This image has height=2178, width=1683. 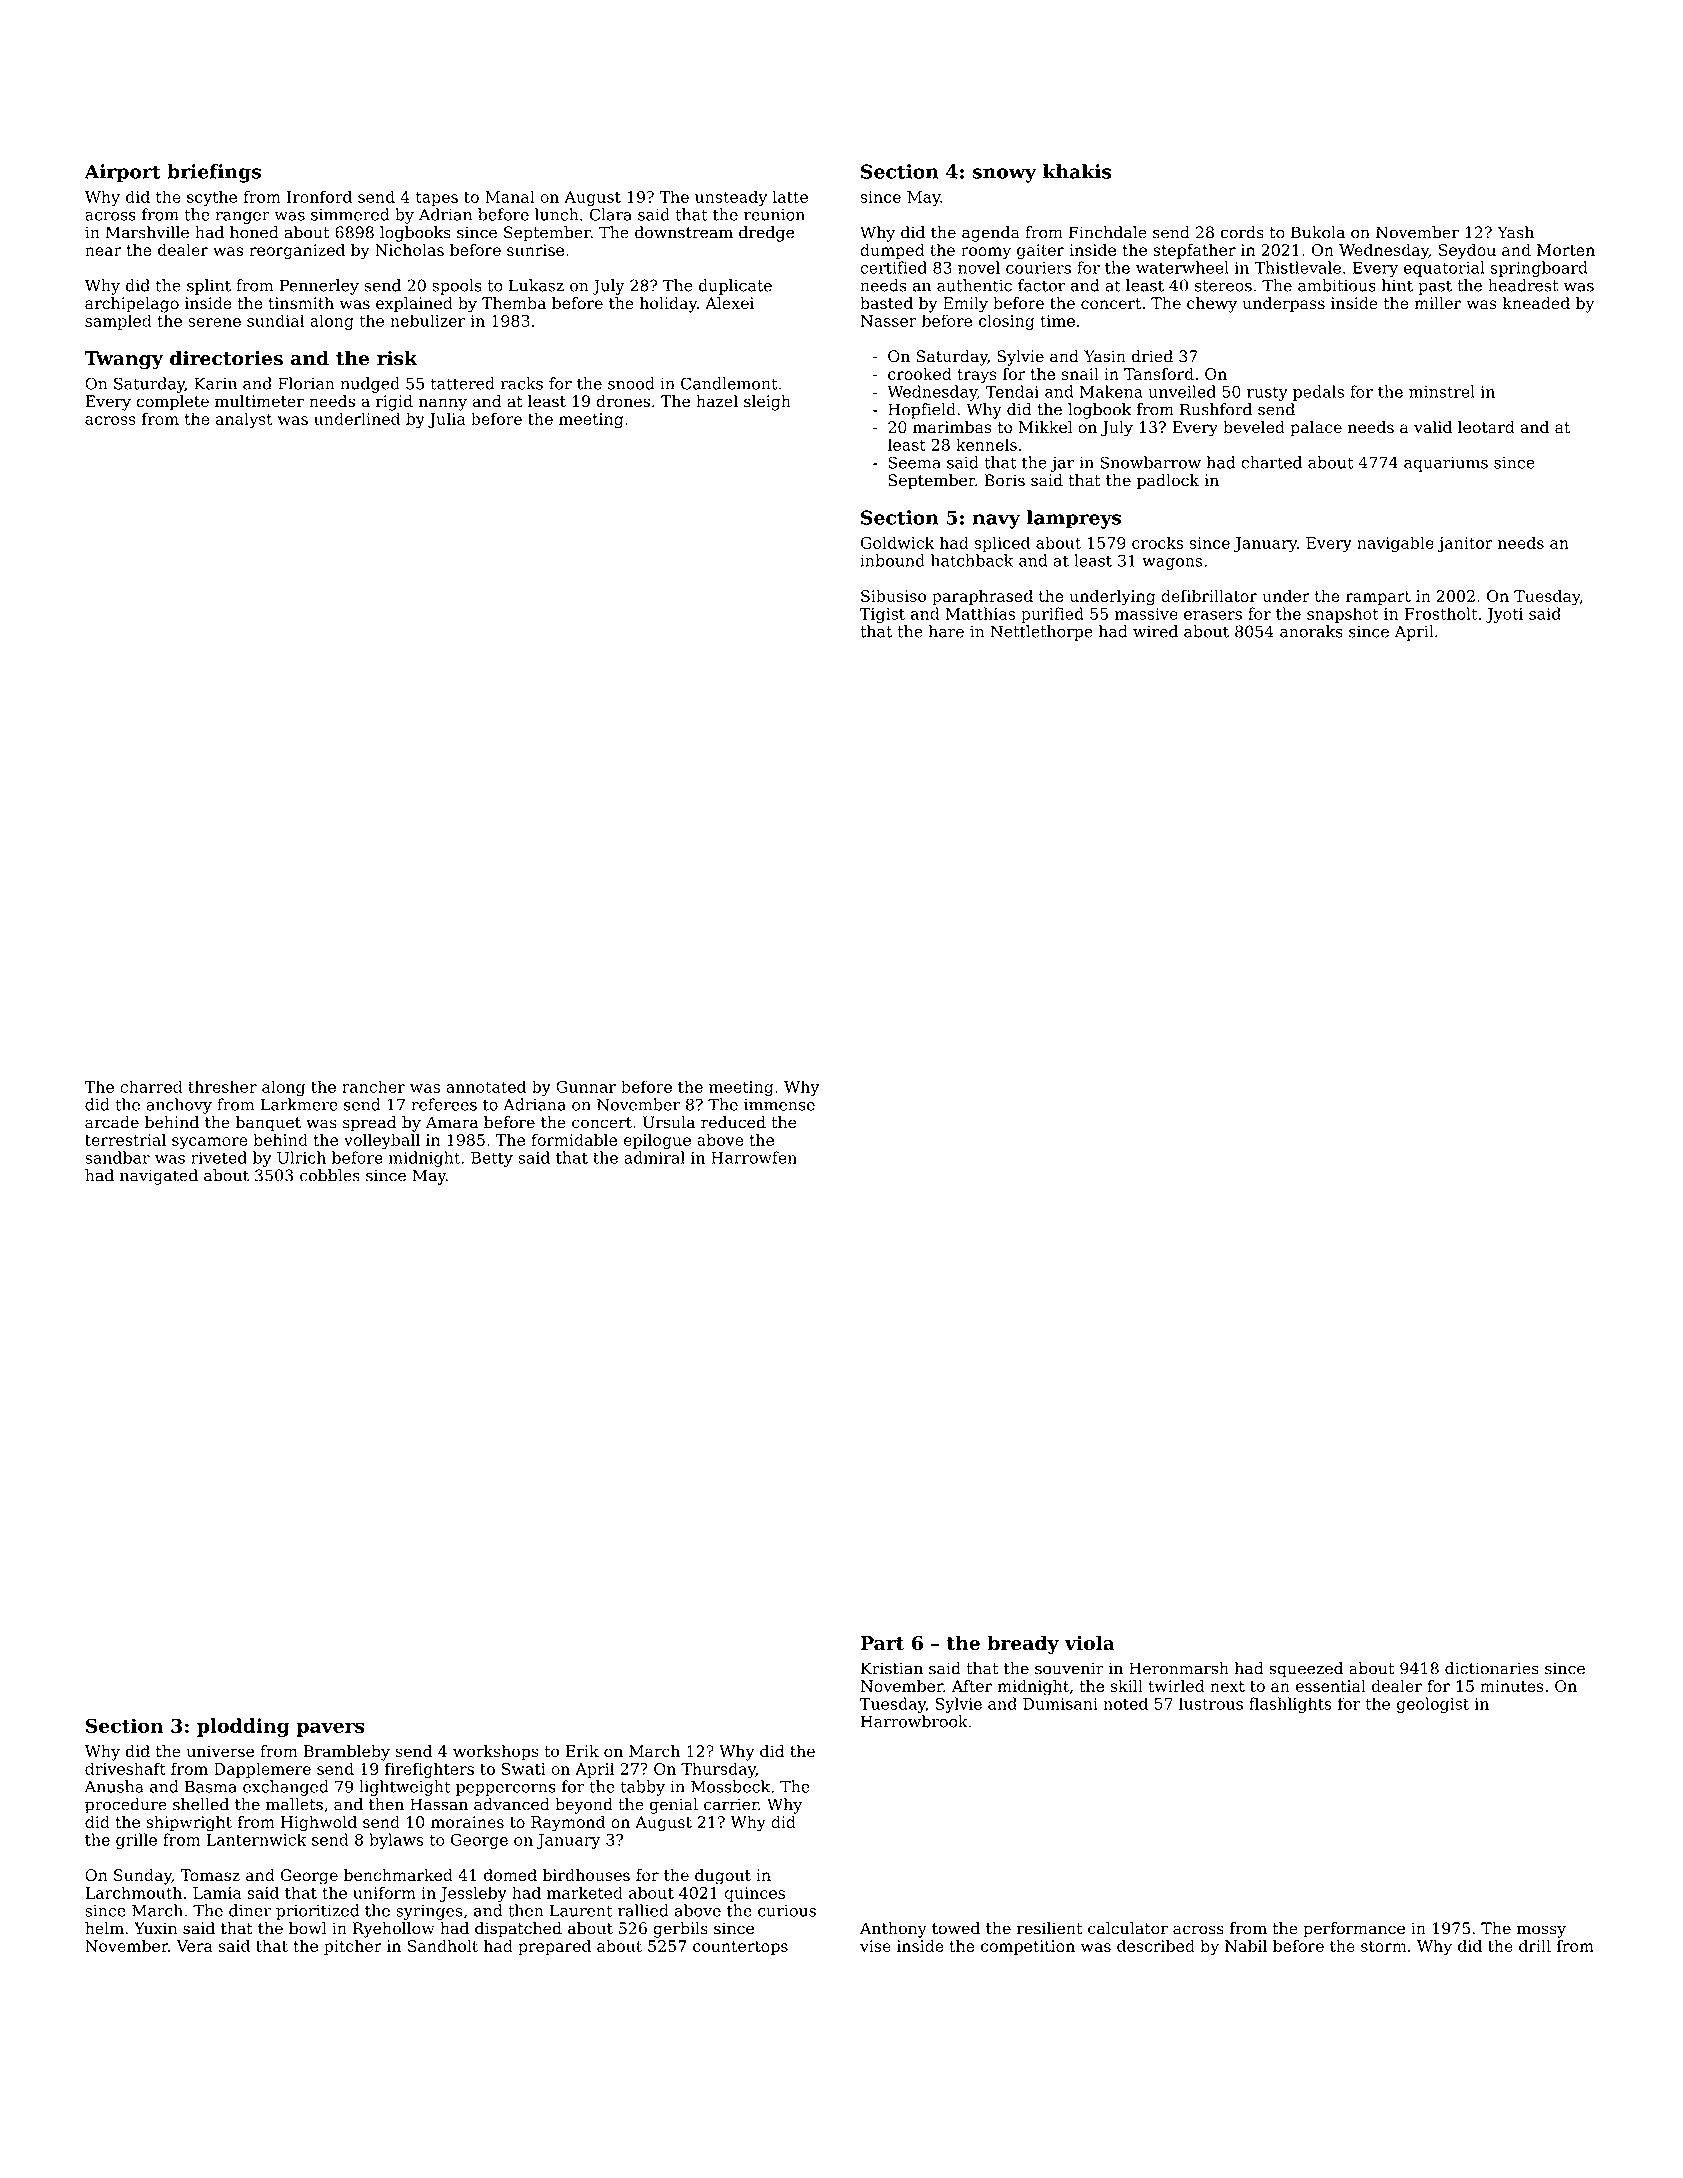 I want to click on hatchback, so click(x=972, y=560).
